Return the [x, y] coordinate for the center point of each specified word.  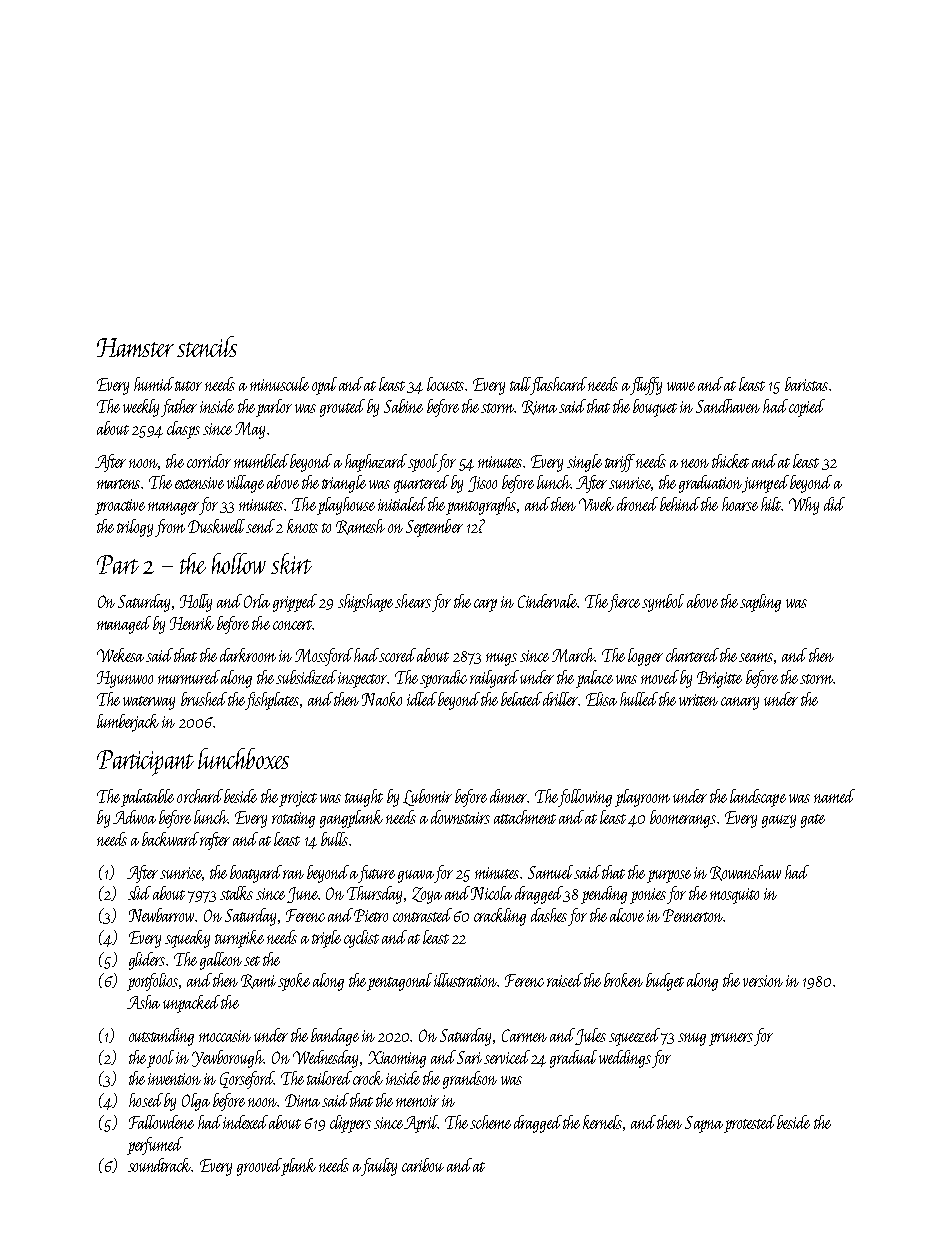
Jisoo [482, 484]
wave [681, 386]
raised [565, 980]
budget [665, 982]
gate [813, 821]
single [584, 463]
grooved [259, 1167]
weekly [141, 408]
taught [364, 798]
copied [807, 408]
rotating [293, 820]
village [245, 484]
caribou [423, 1165]
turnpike [239, 939]
